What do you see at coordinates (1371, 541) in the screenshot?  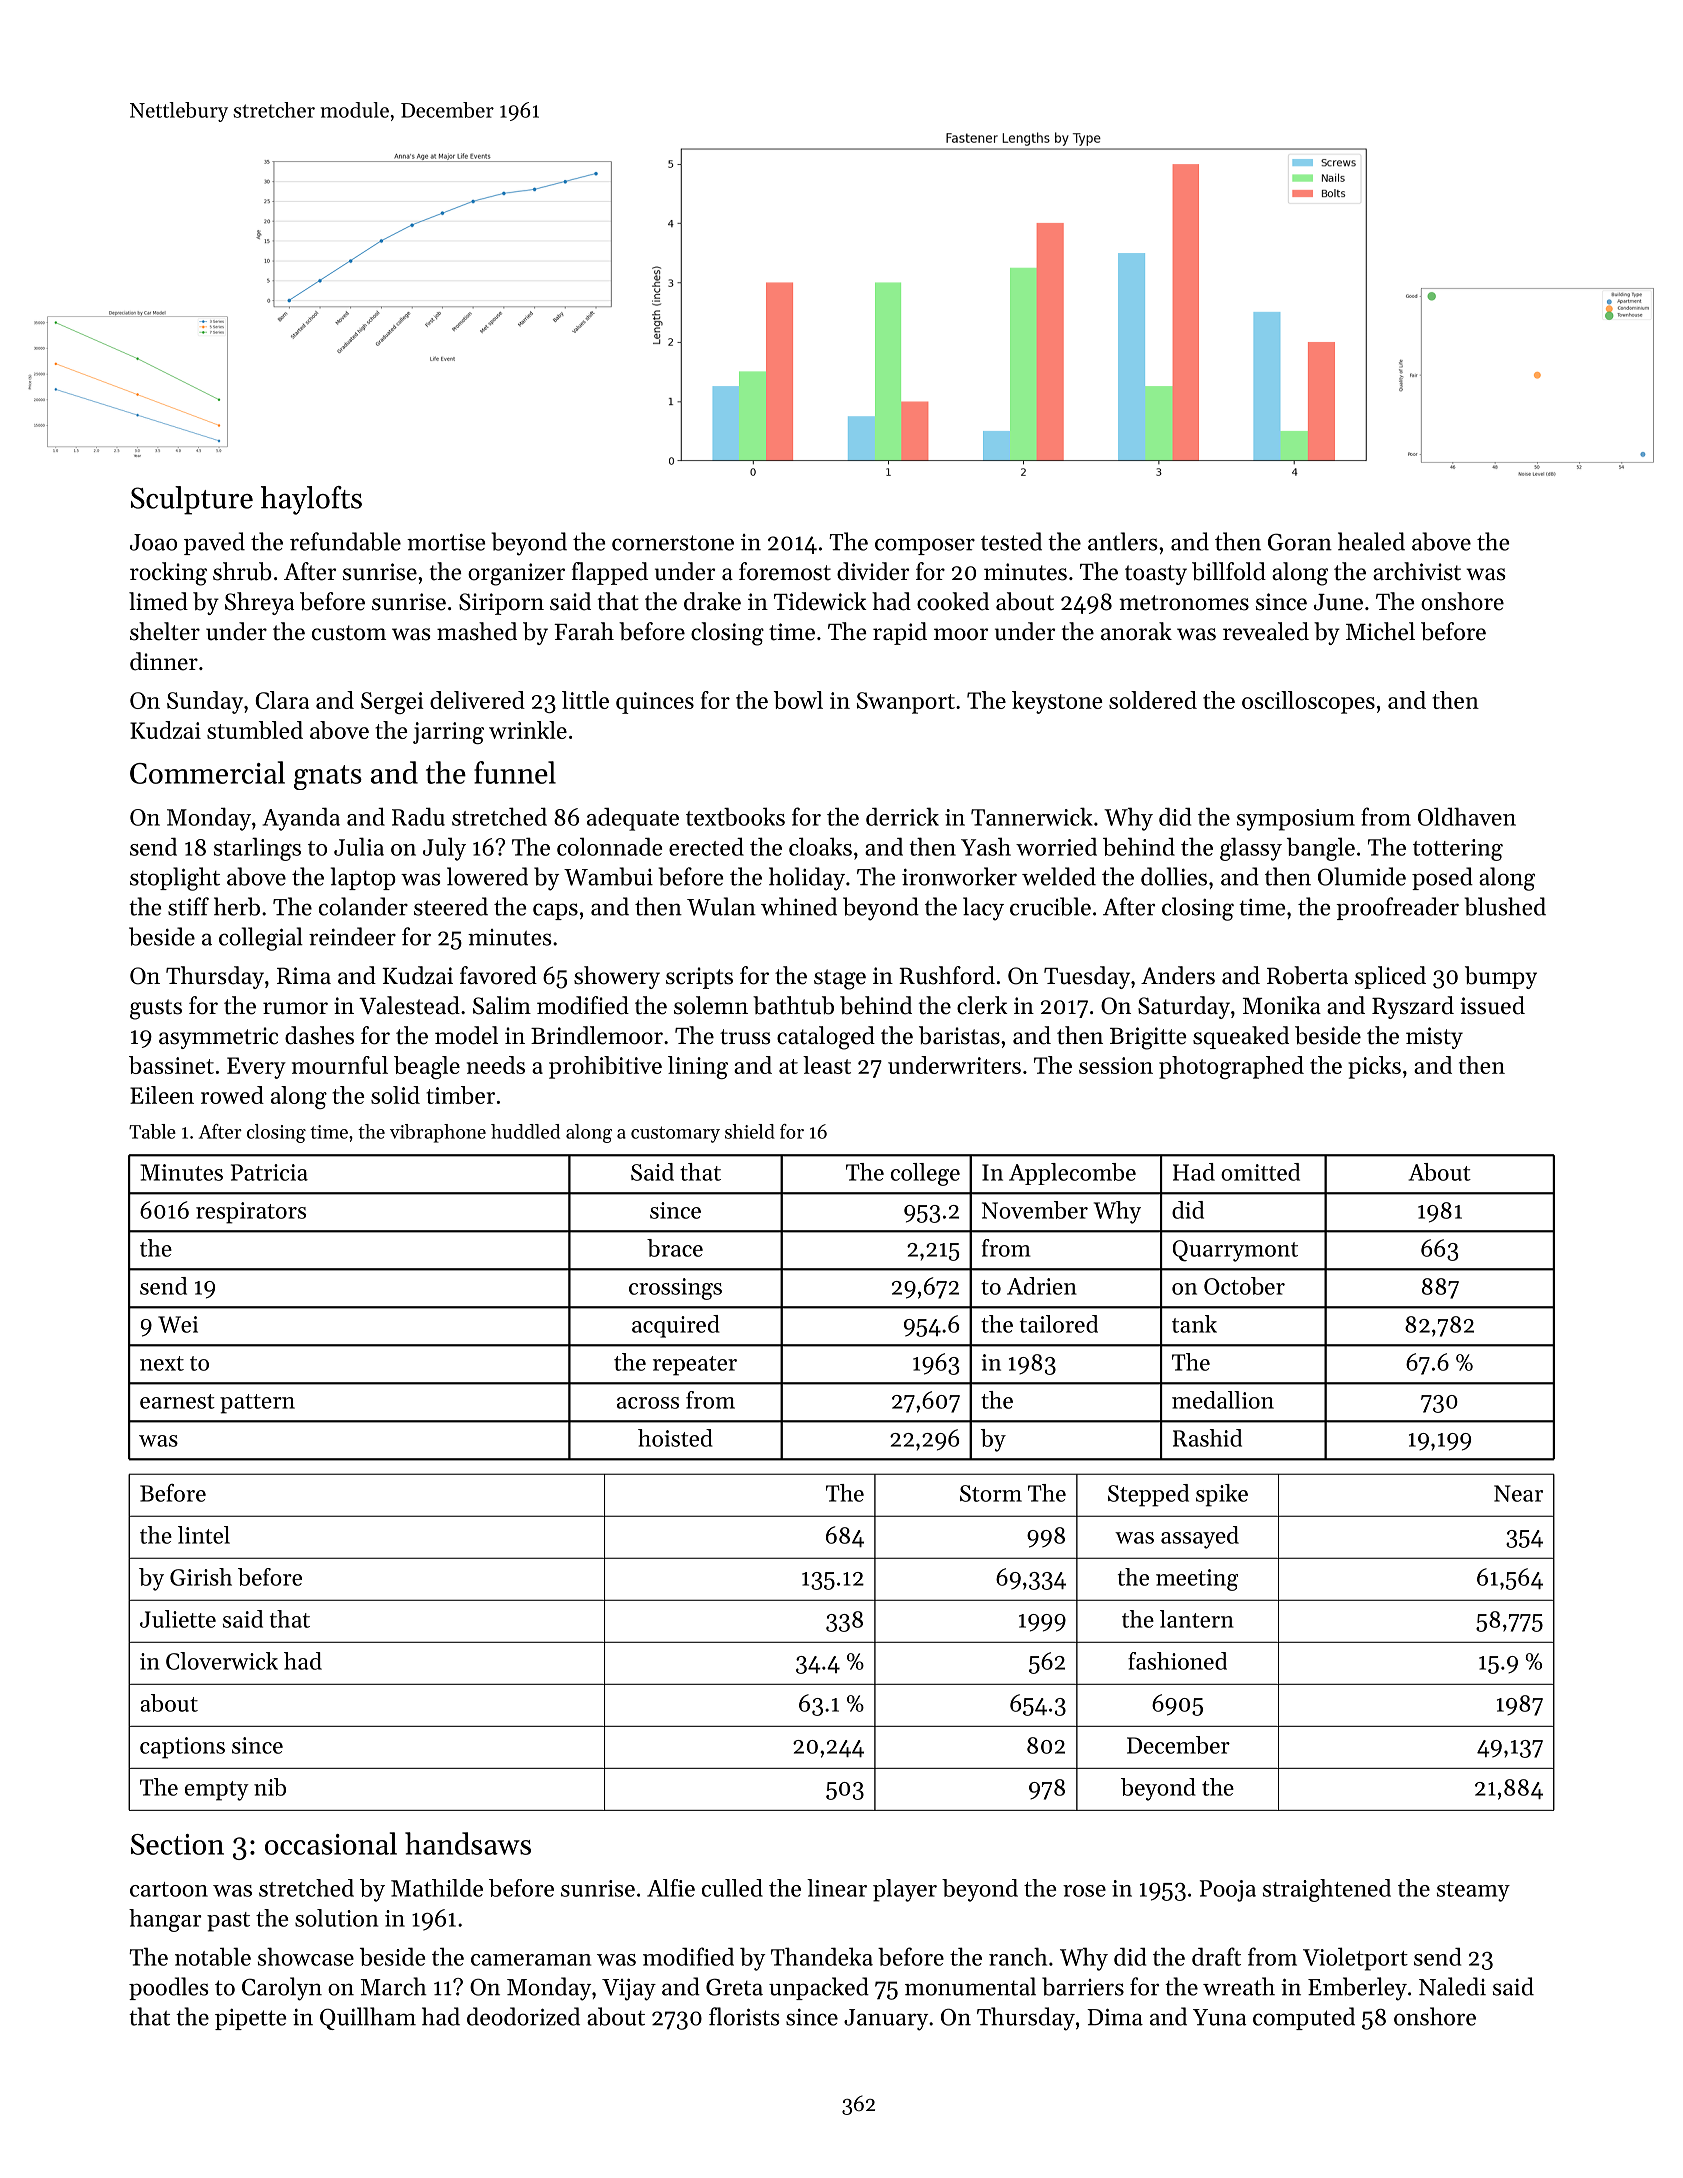 I see `healed` at bounding box center [1371, 541].
